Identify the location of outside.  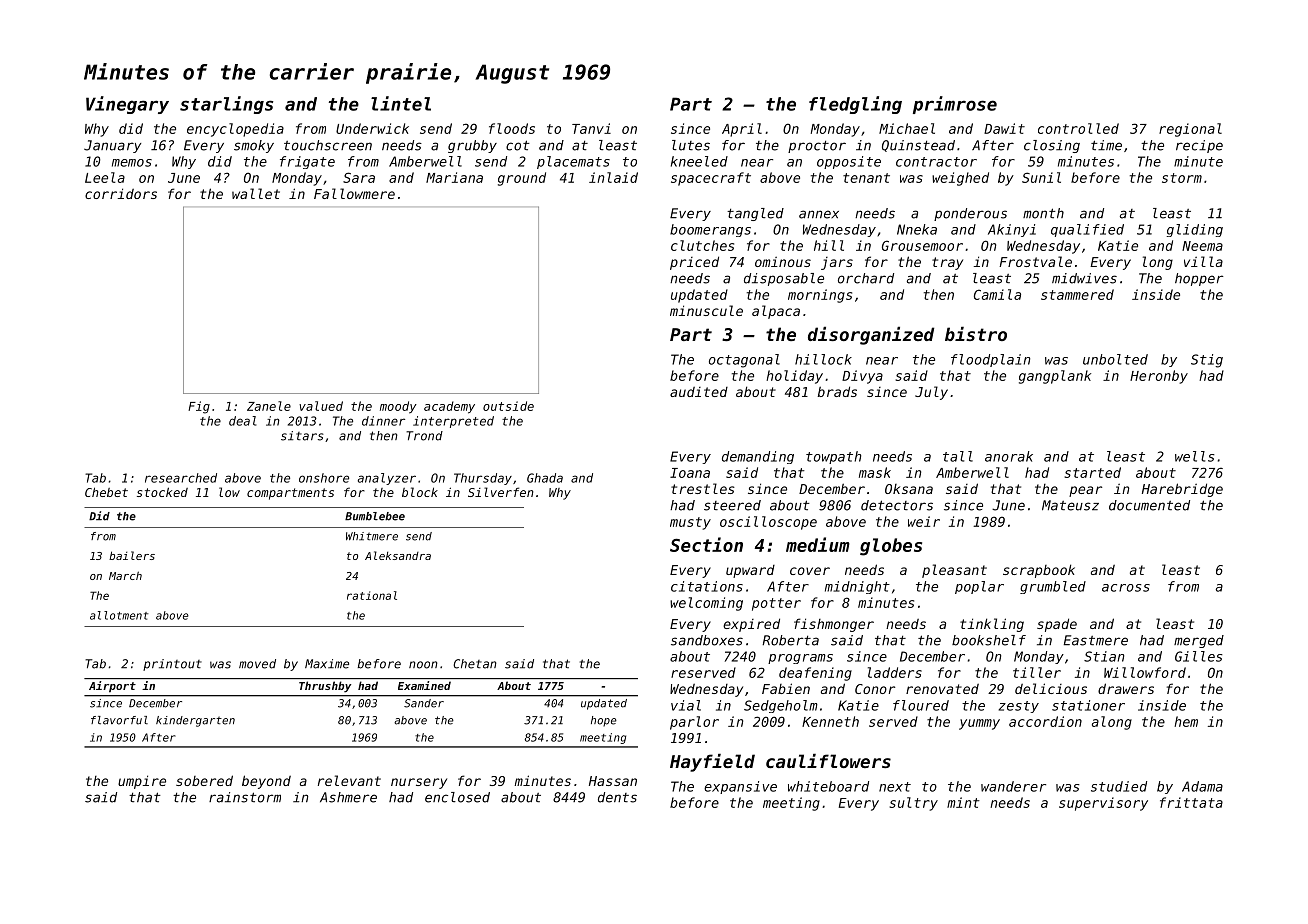
(508, 406).
